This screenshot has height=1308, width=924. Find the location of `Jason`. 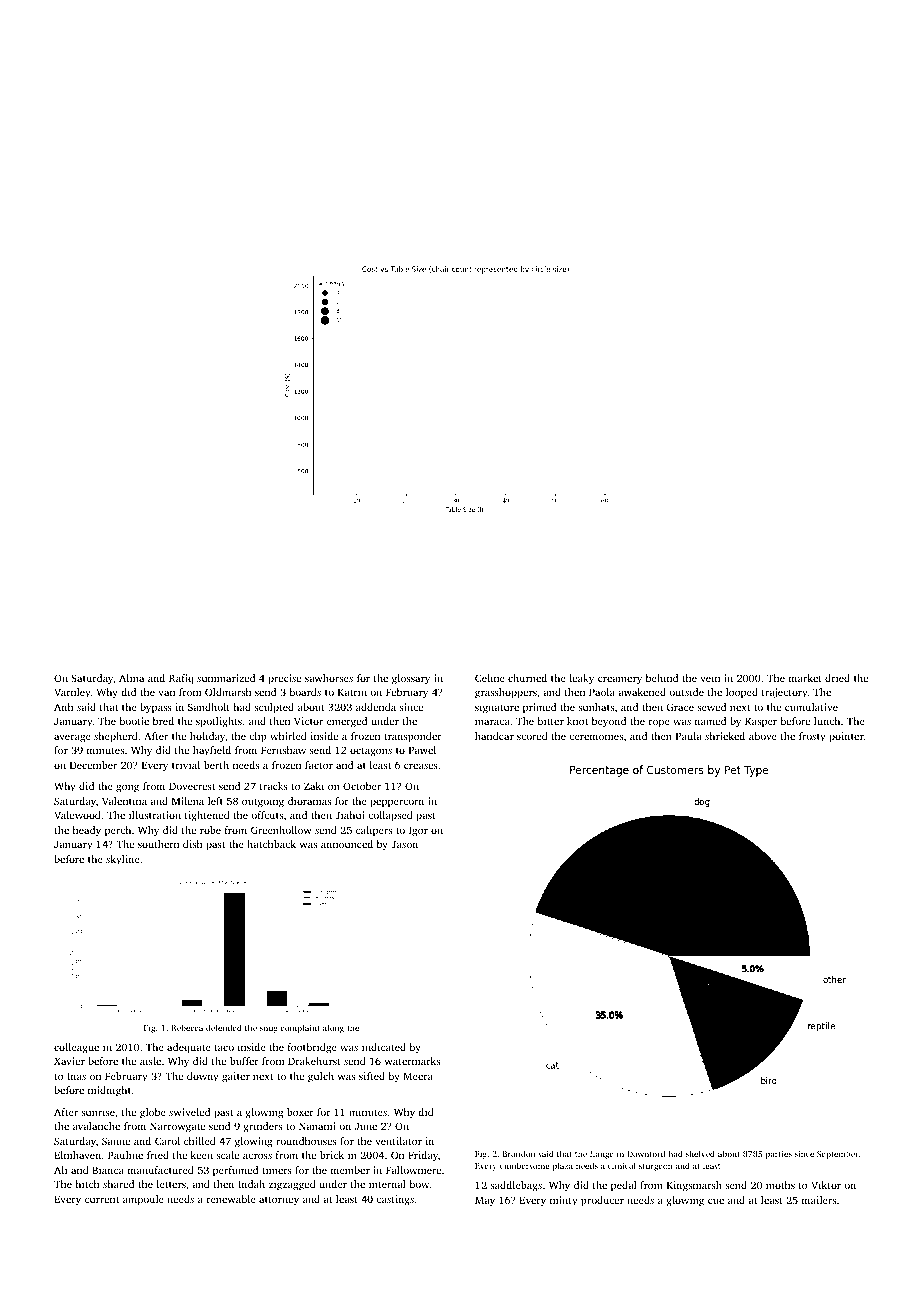

Jason is located at coordinates (404, 844).
